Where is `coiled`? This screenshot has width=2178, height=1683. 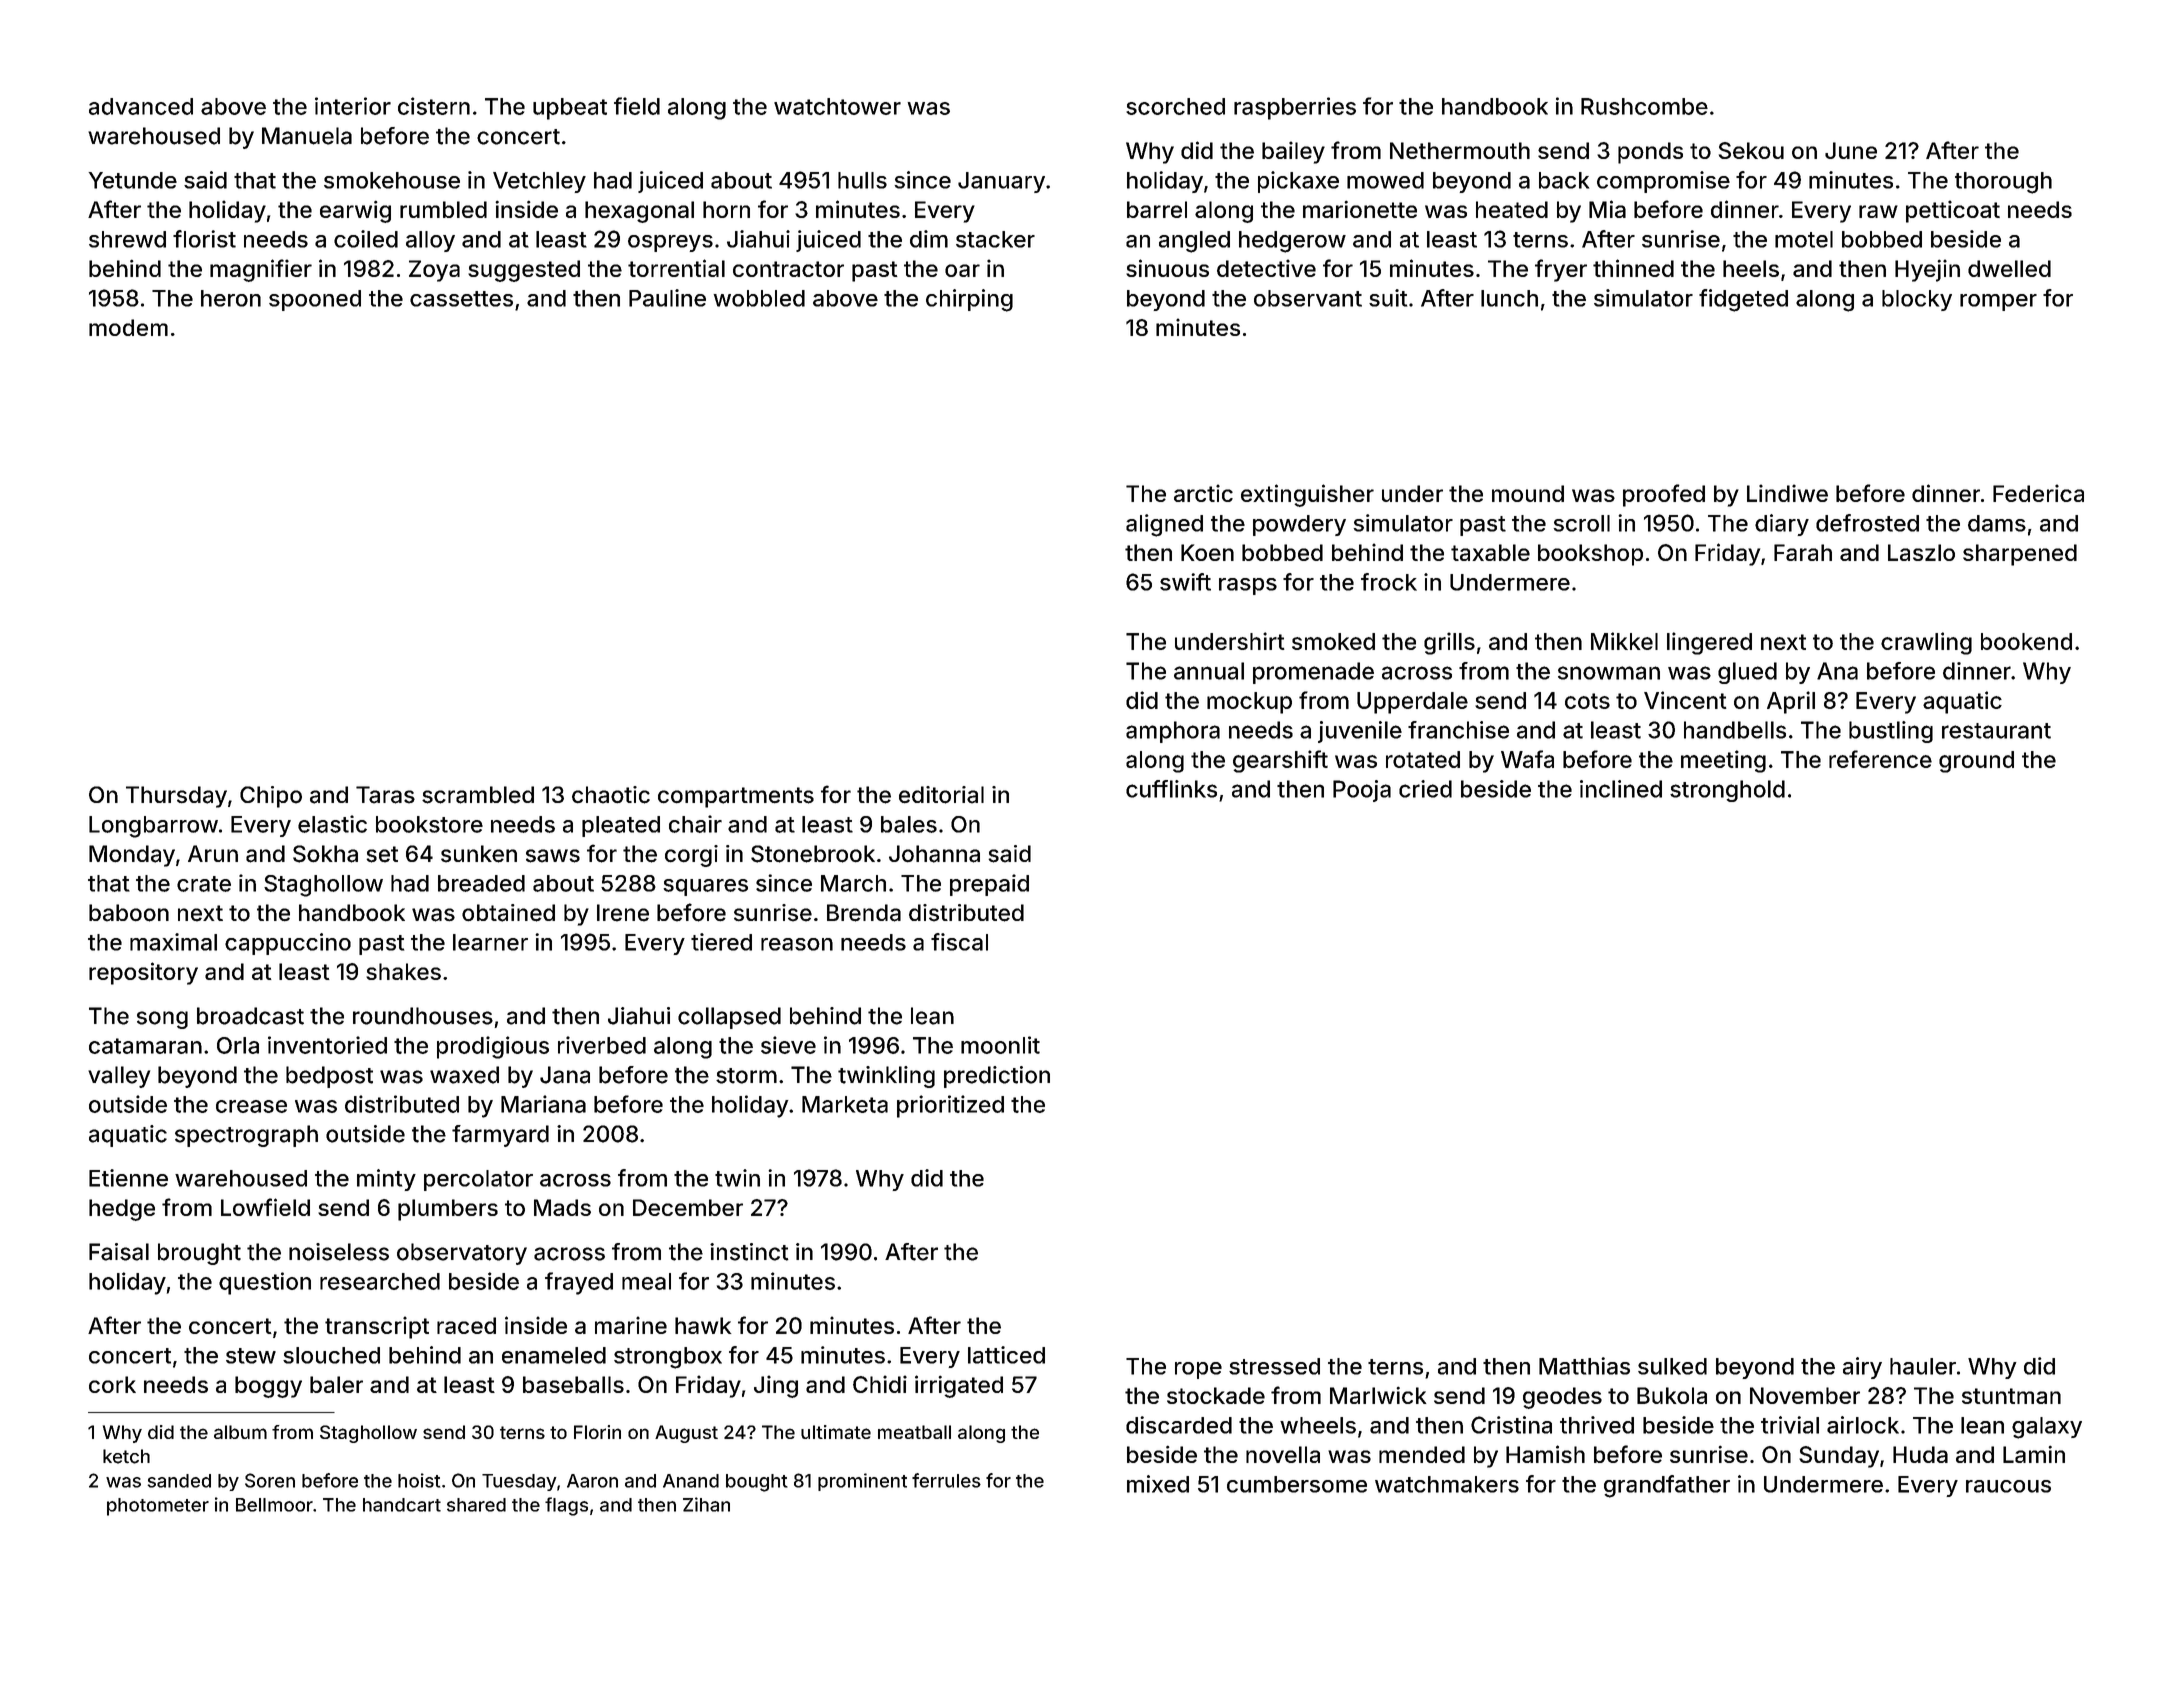 coiled is located at coordinates (366, 239).
